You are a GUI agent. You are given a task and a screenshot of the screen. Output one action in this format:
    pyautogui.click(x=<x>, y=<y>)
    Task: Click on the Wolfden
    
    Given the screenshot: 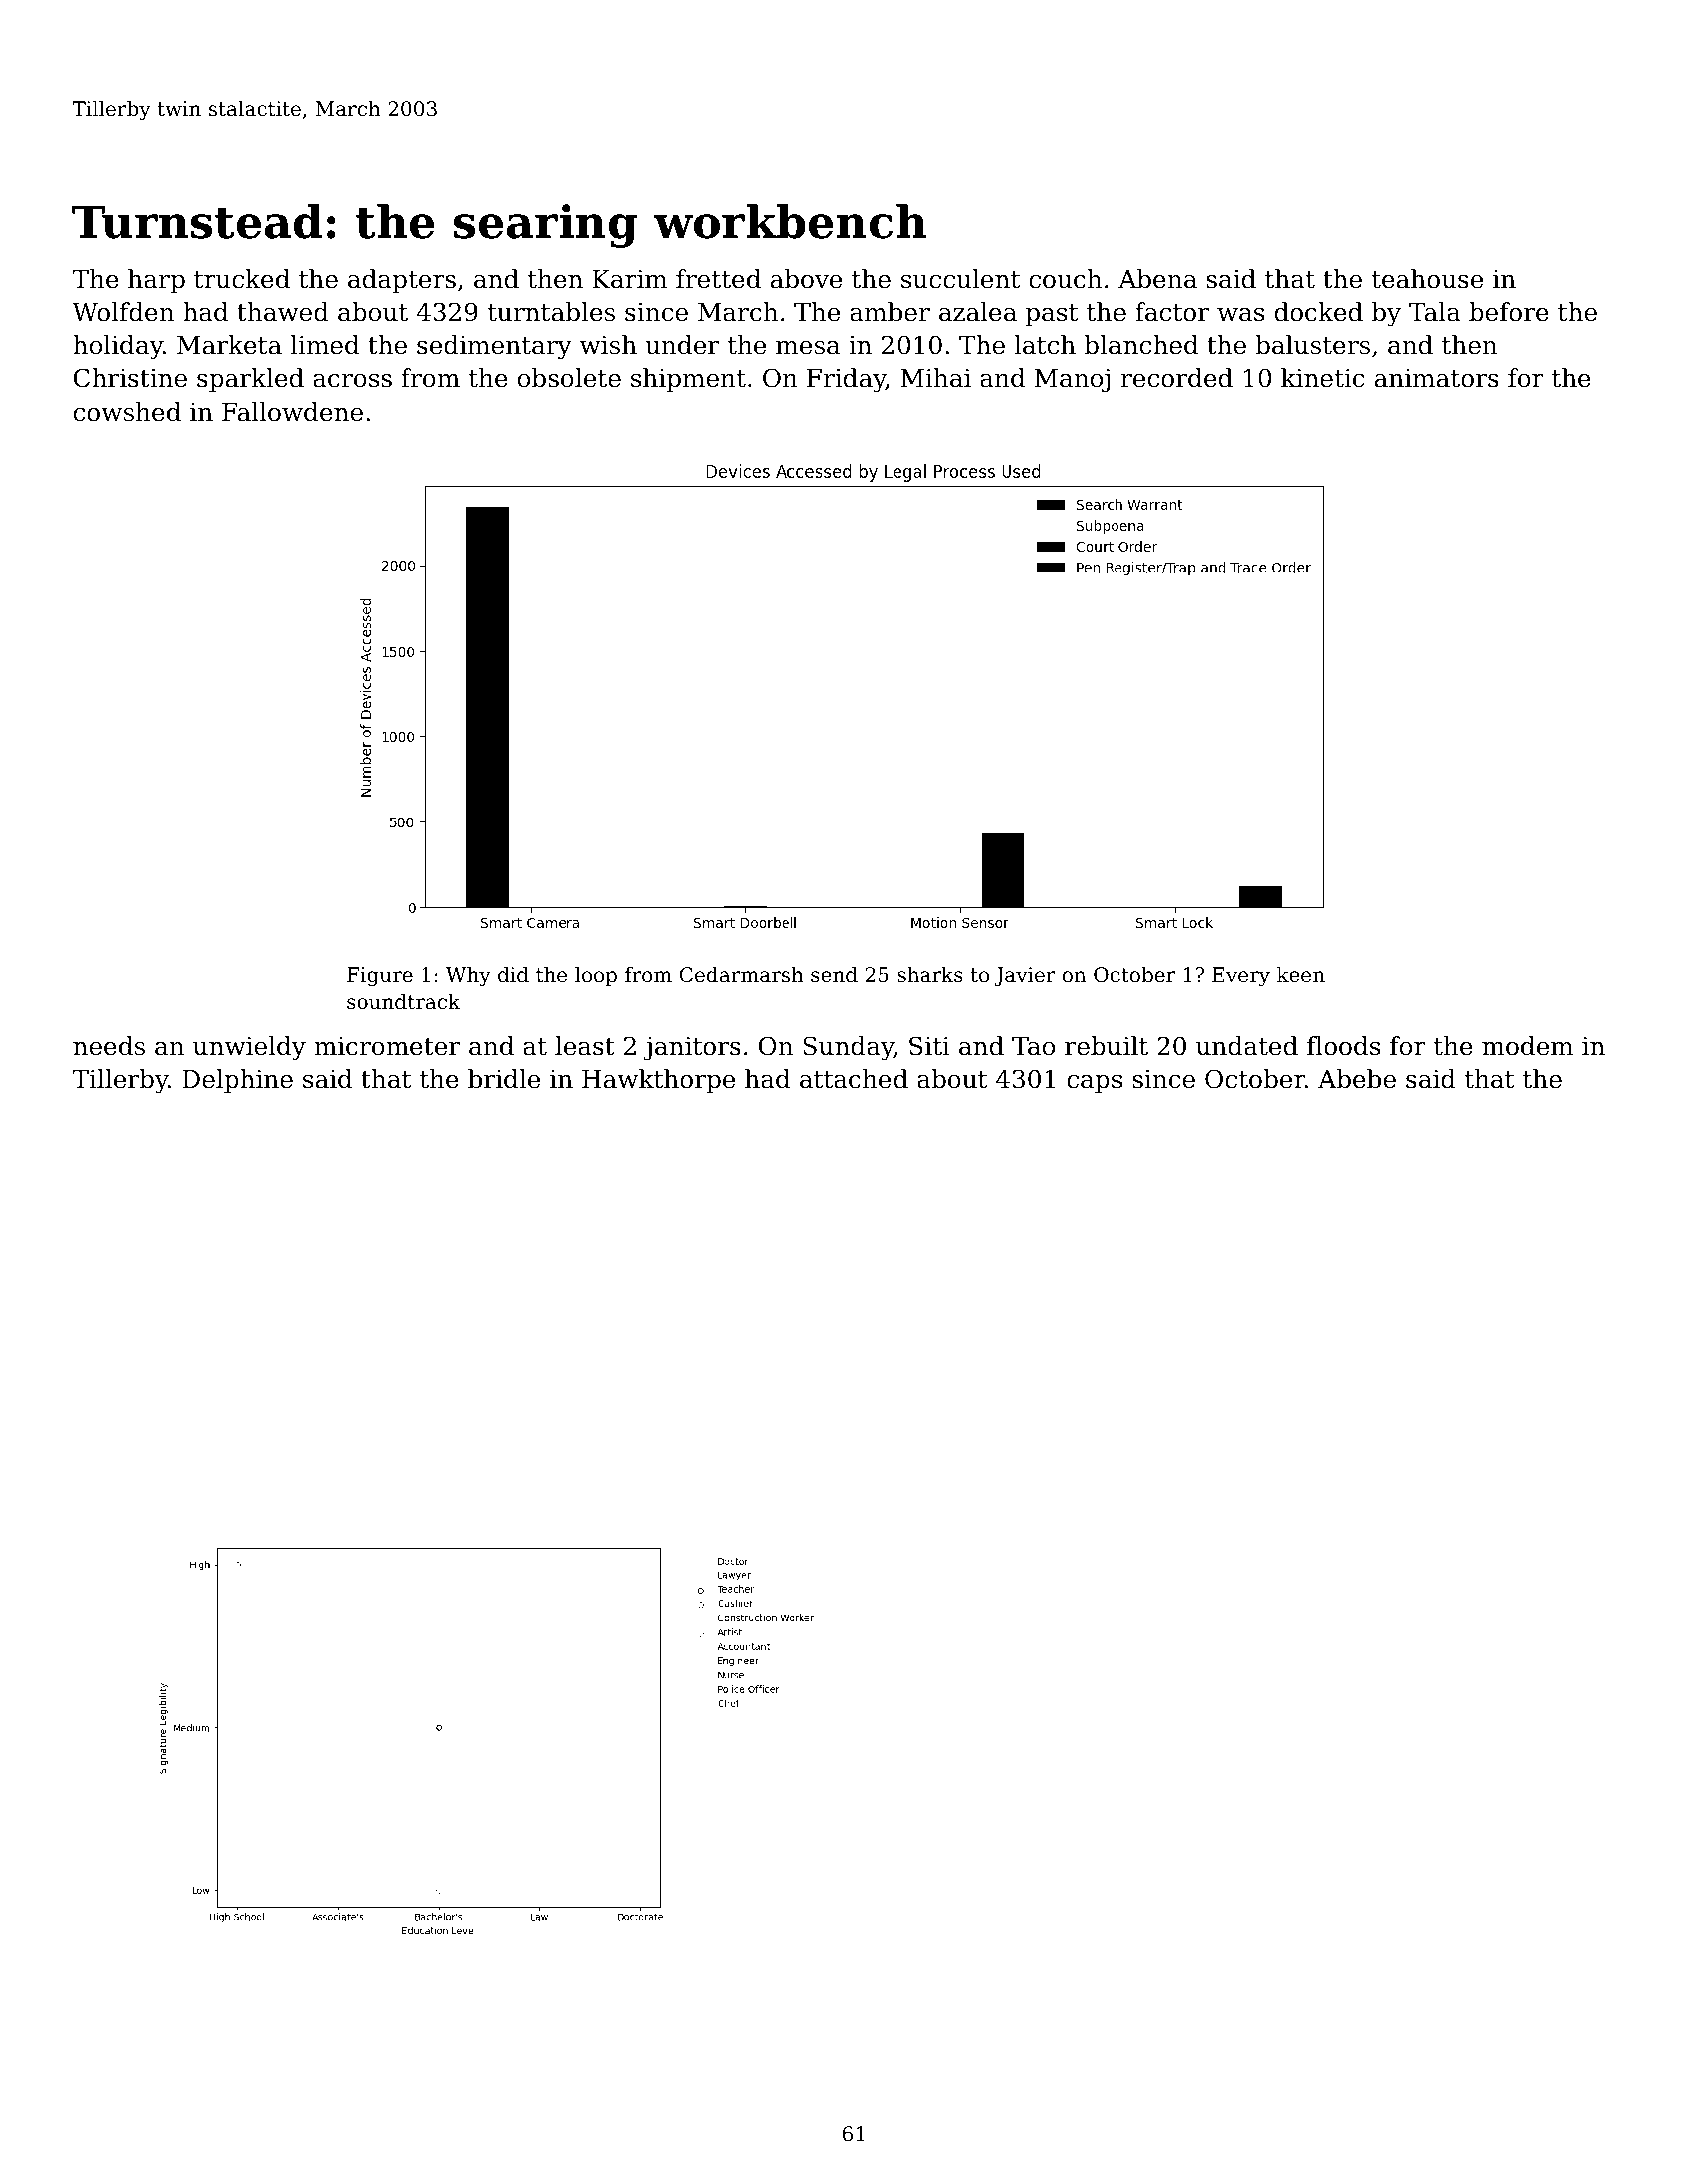 What is the action you would take?
    pyautogui.click(x=123, y=312)
